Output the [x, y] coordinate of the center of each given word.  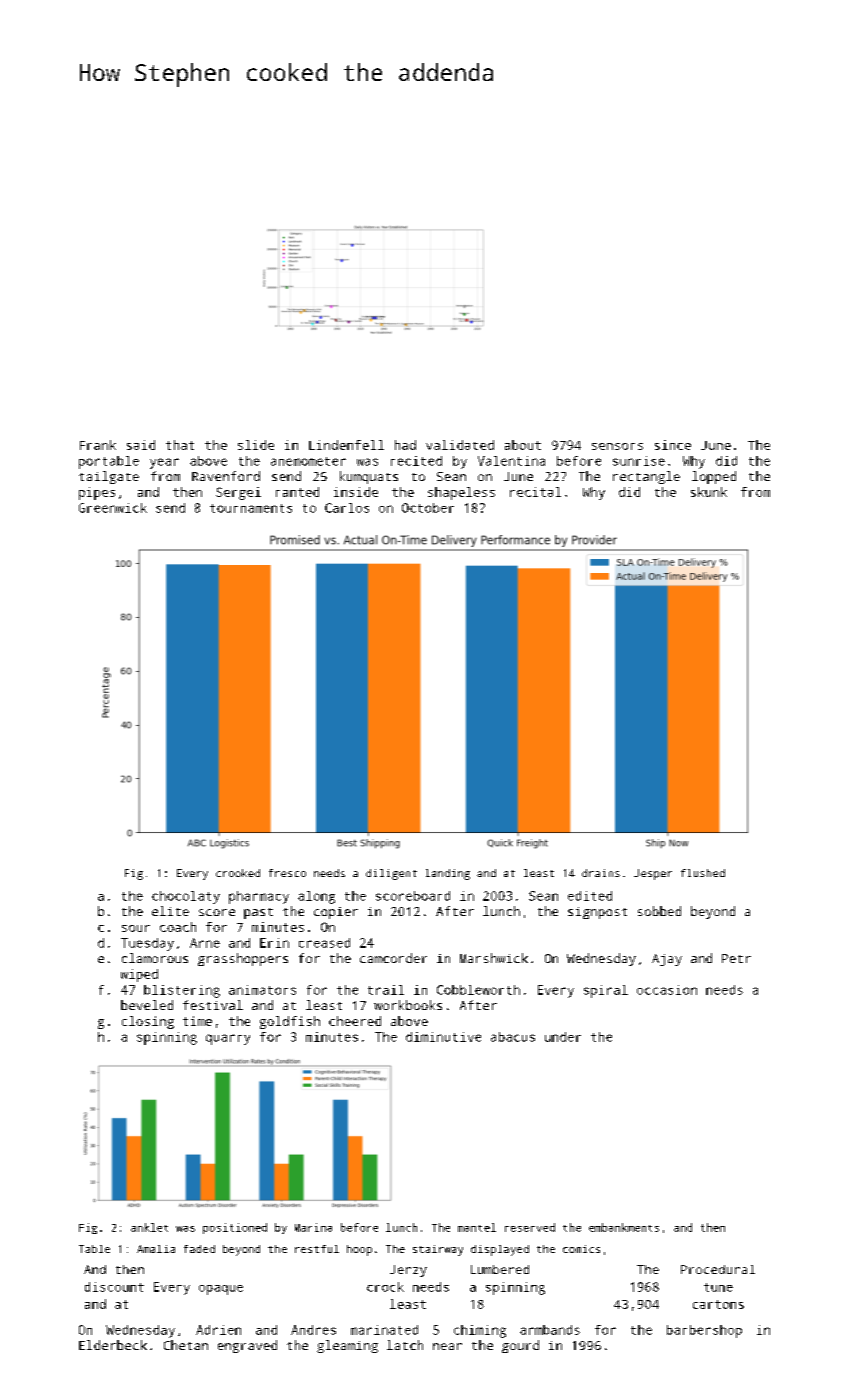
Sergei [238, 493]
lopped [714, 477]
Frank [98, 445]
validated [460, 445]
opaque [221, 1290]
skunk [709, 492]
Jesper [653, 874]
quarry [228, 1039]
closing [148, 1022]
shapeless [461, 493]
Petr [736, 958]
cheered [355, 1021]
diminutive [443, 1037]
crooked [238, 873]
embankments [624, 1227]
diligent [391, 874]
